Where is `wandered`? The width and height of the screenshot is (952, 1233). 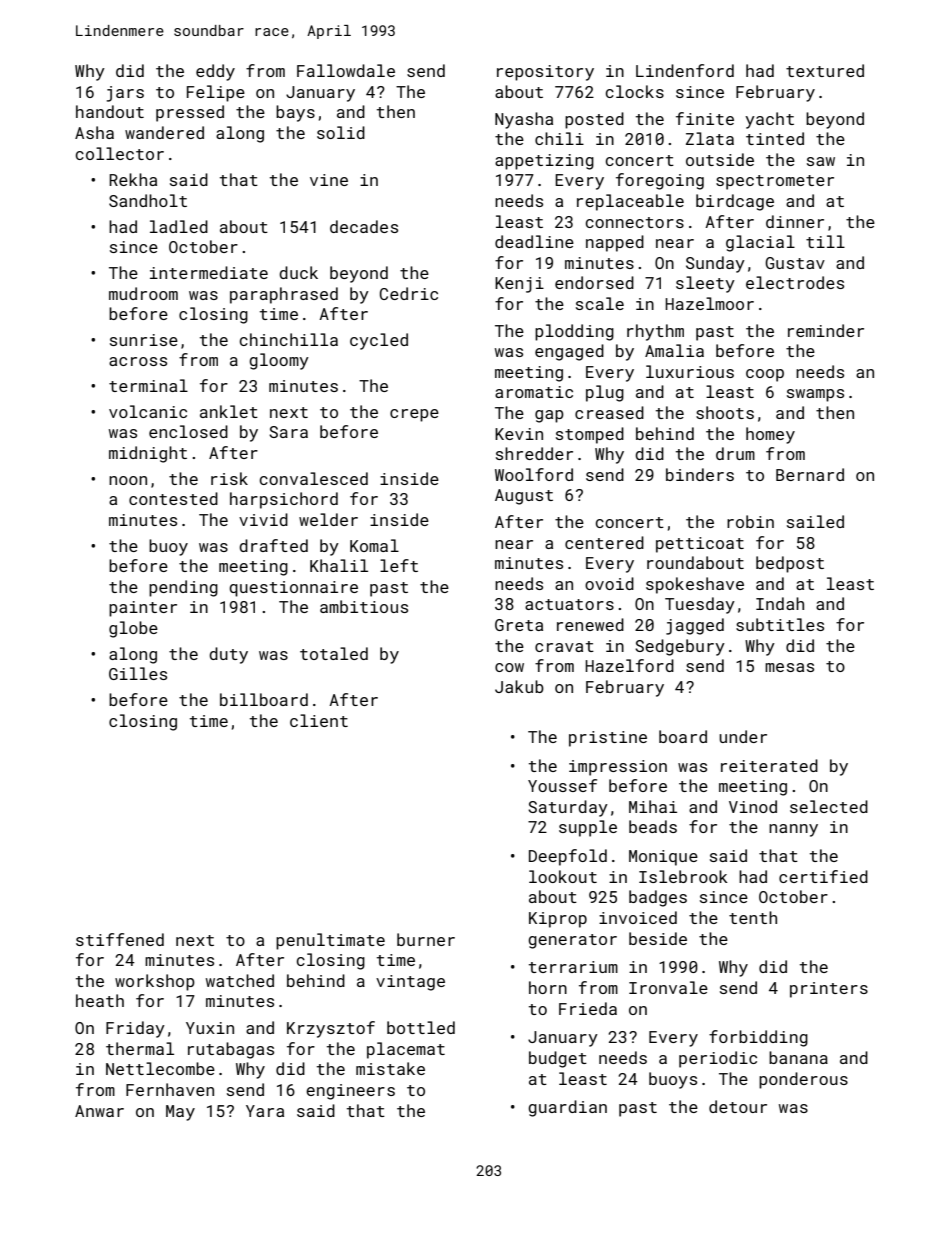
wandered is located at coordinates (164, 132).
